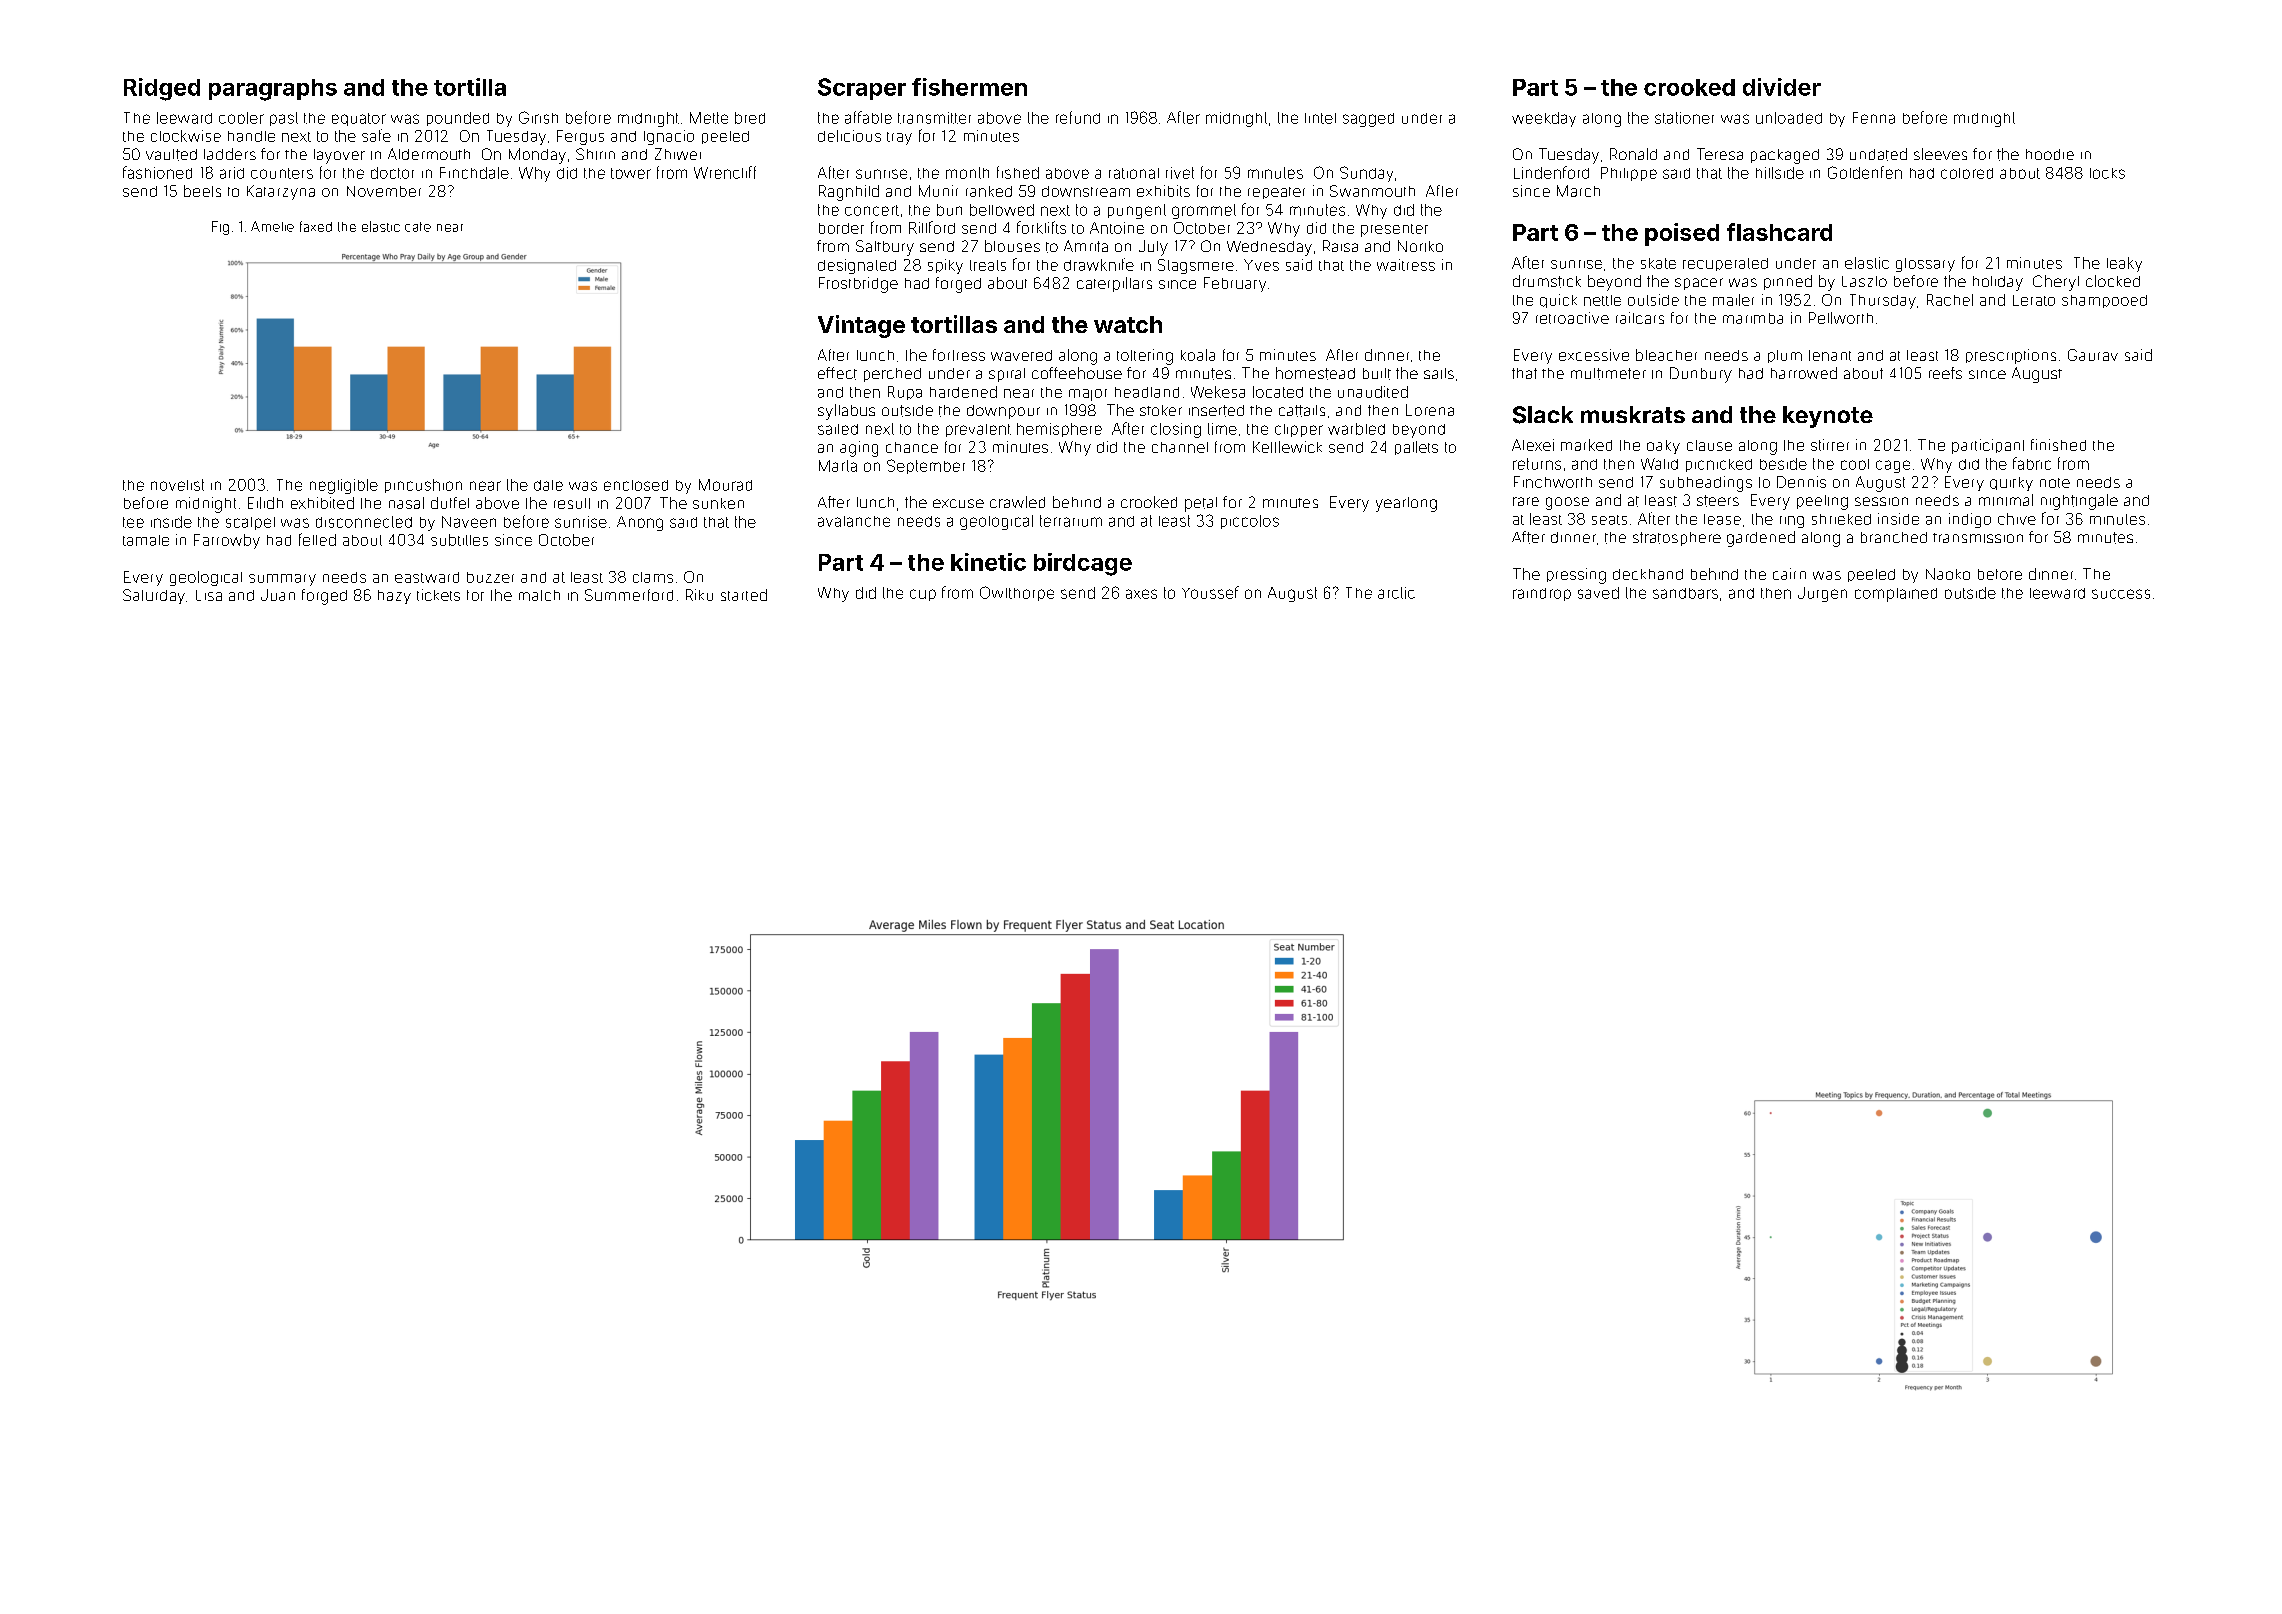 Image resolution: width=2282 pixels, height=1614 pixels. What do you see at coordinates (2124, 264) in the document?
I see `leaky` at bounding box center [2124, 264].
